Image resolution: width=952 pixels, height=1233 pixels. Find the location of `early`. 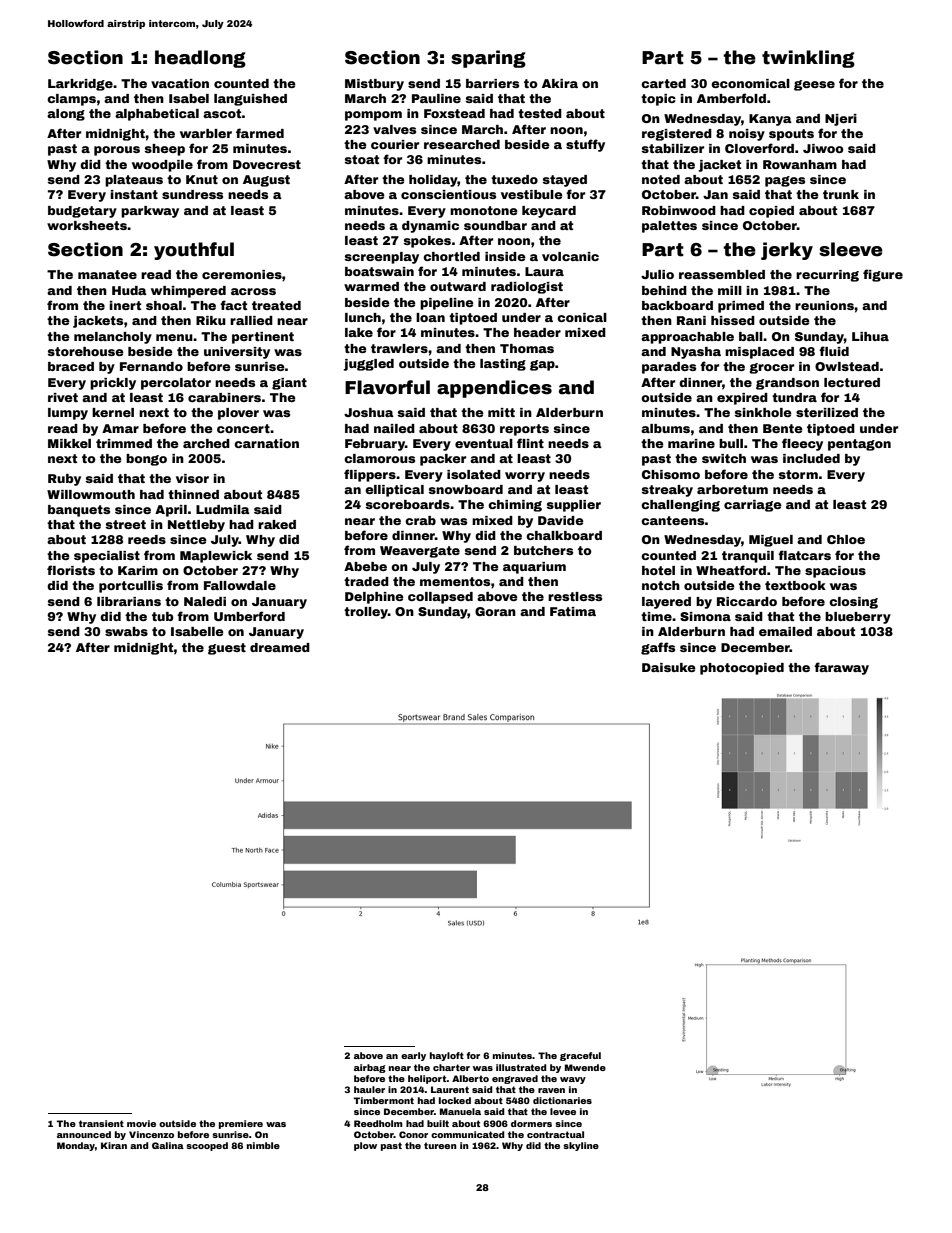

early is located at coordinates (413, 1056).
